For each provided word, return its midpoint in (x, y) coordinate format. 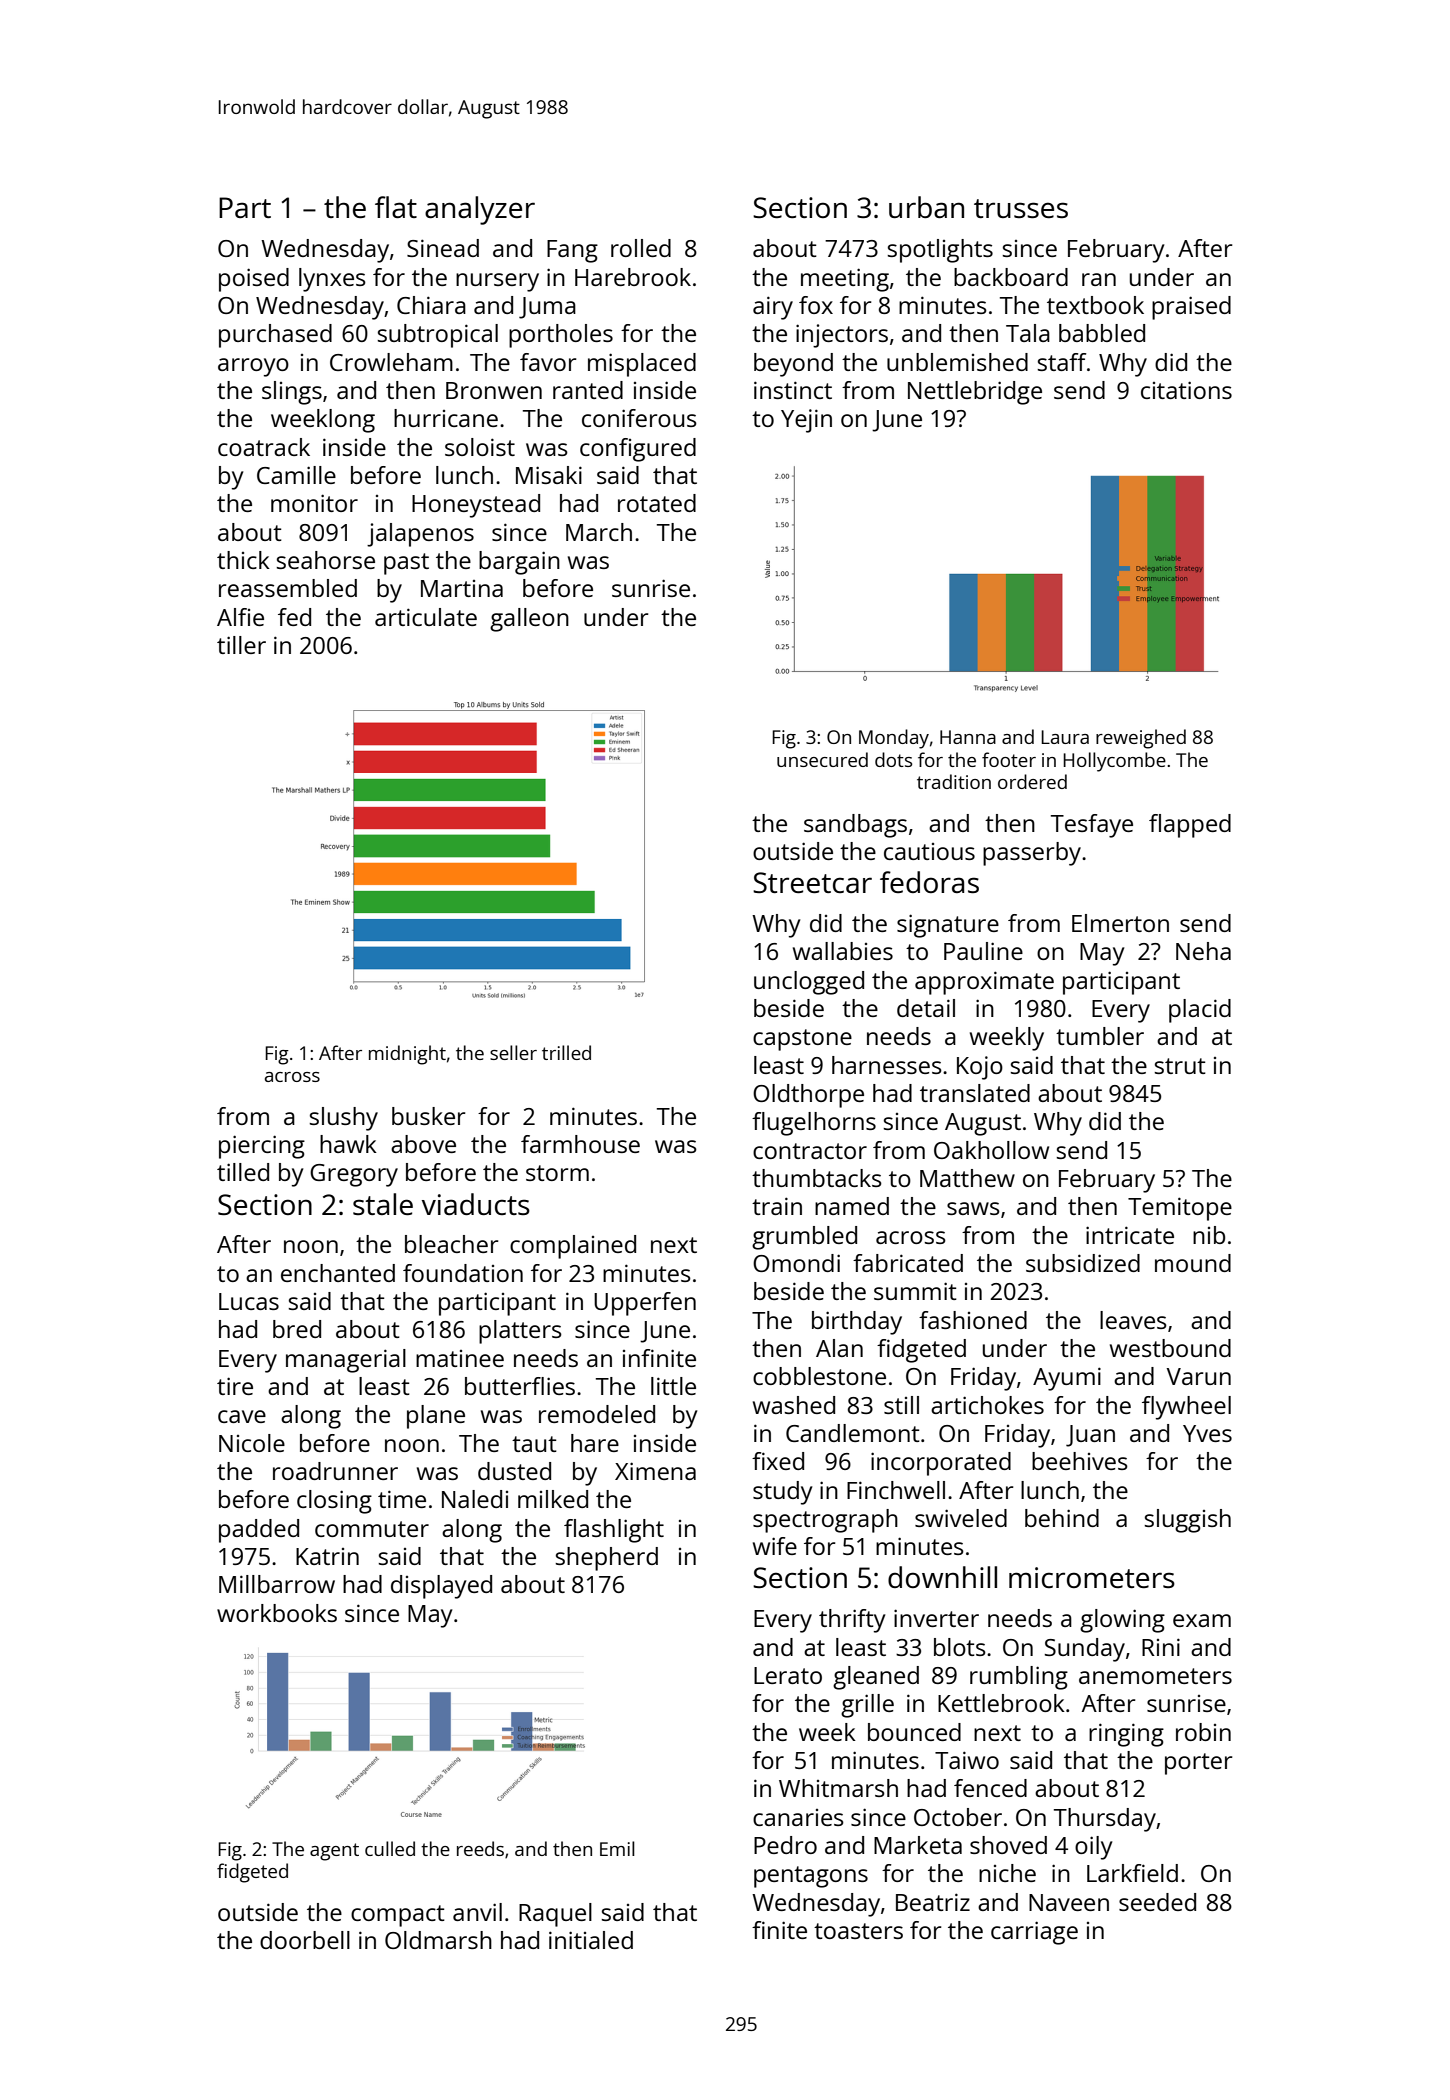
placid (1200, 1011)
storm (557, 1173)
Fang (572, 251)
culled (390, 1848)
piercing (262, 1147)
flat (396, 207)
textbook (1095, 305)
